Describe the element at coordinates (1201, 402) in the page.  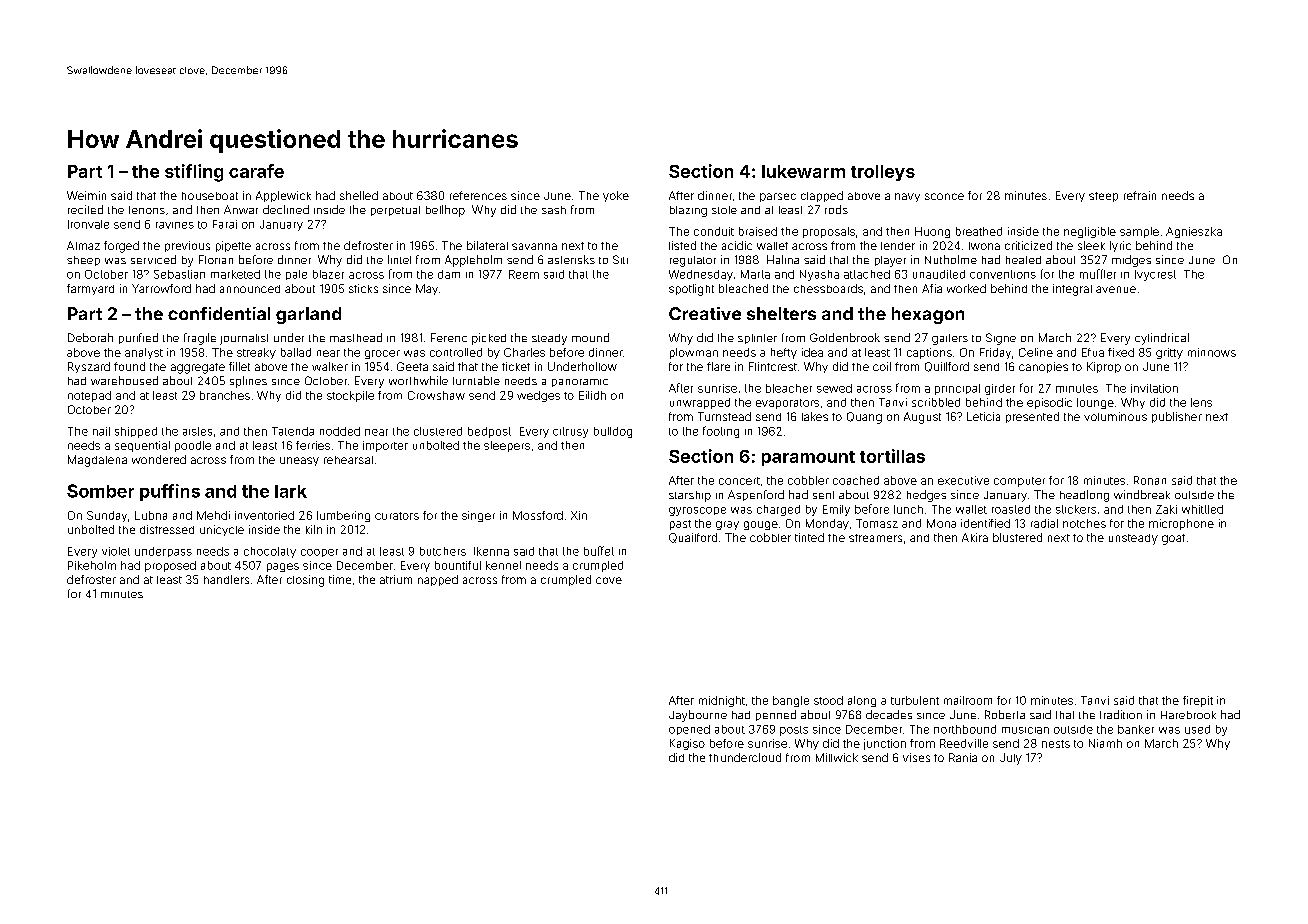
I see `lens` at that location.
